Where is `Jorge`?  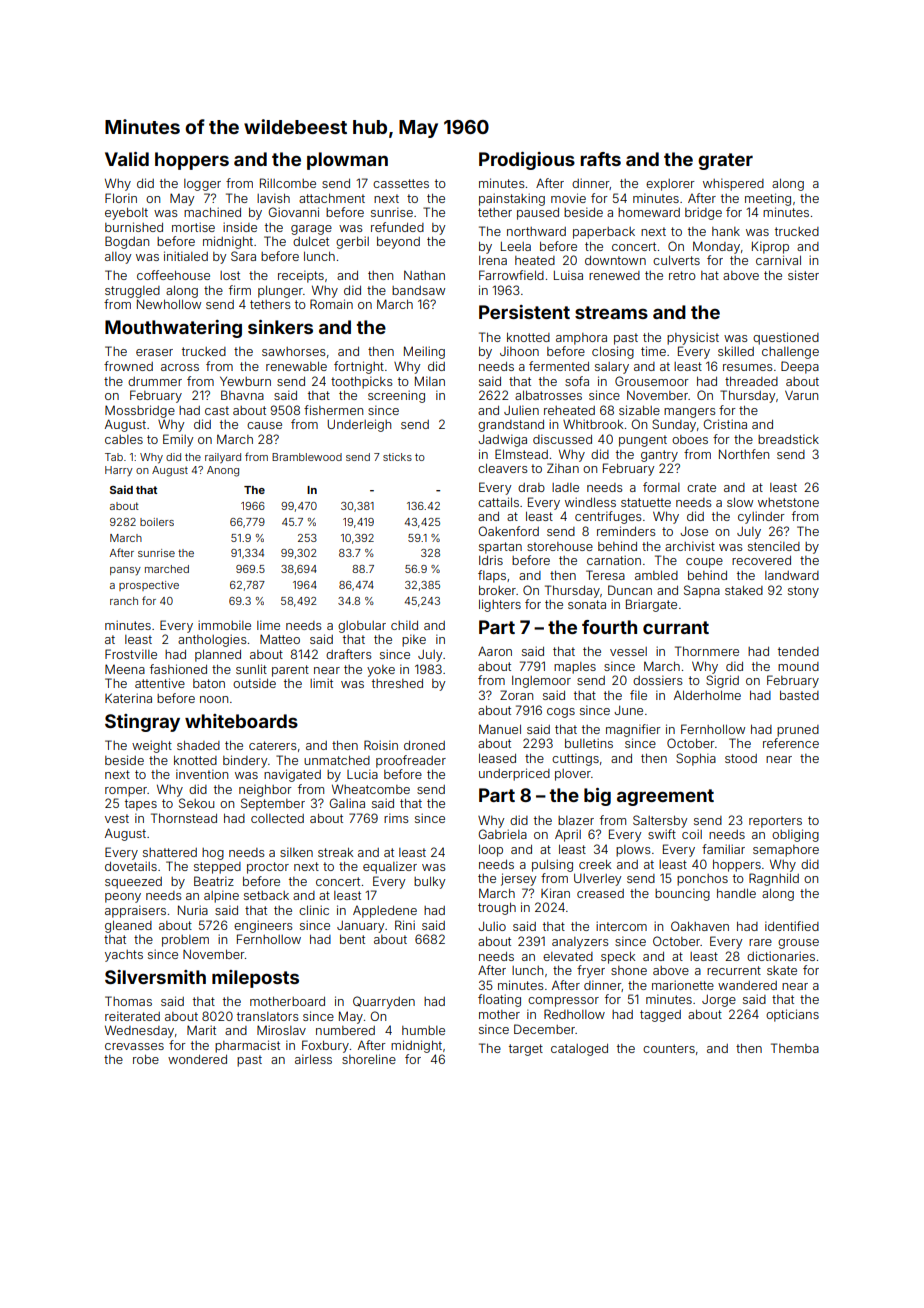 Jorge is located at coordinates (719, 1001).
